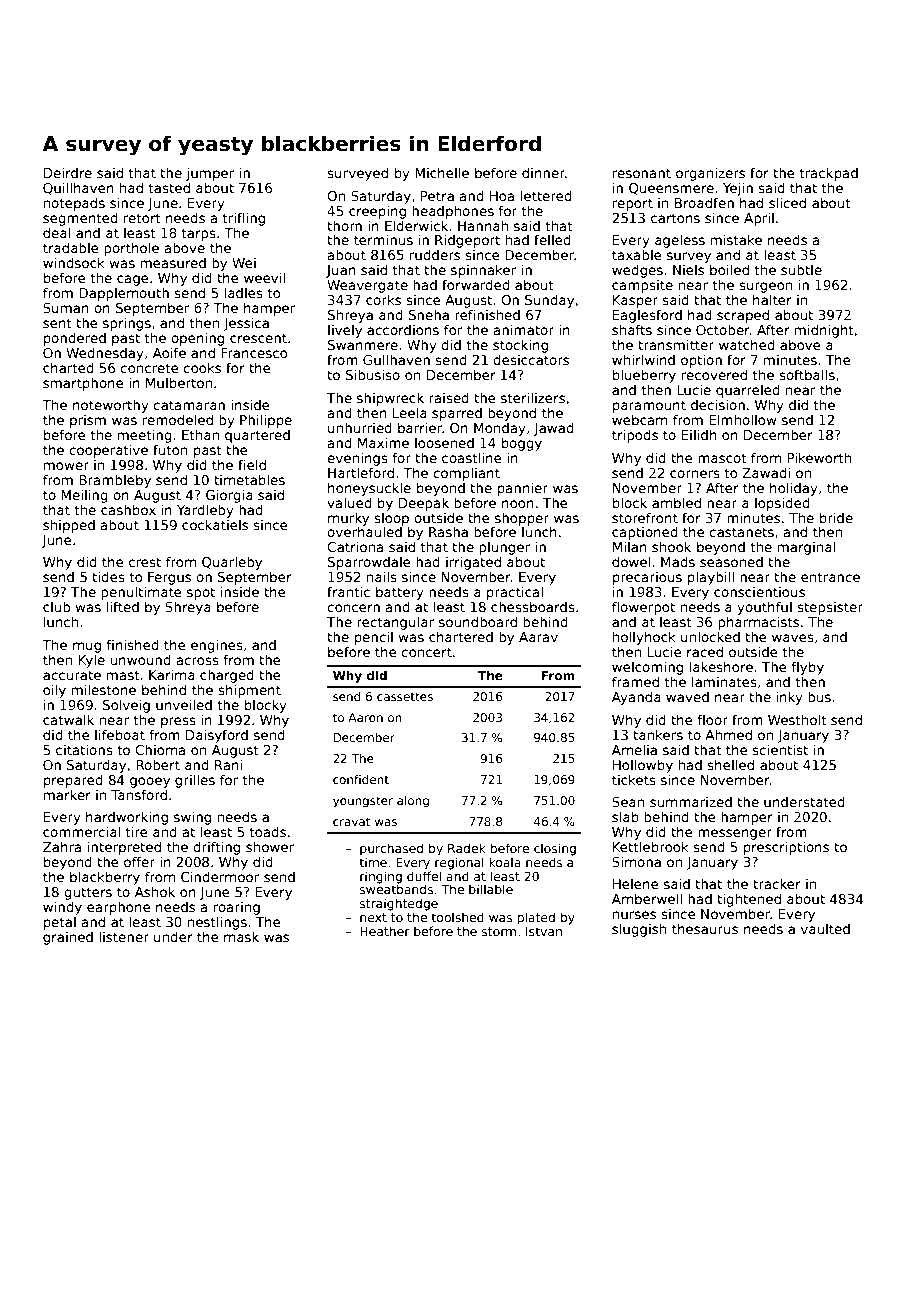 This page has height=1316, width=908. Describe the element at coordinates (634, 749) in the page. I see `Amelia` at that location.
